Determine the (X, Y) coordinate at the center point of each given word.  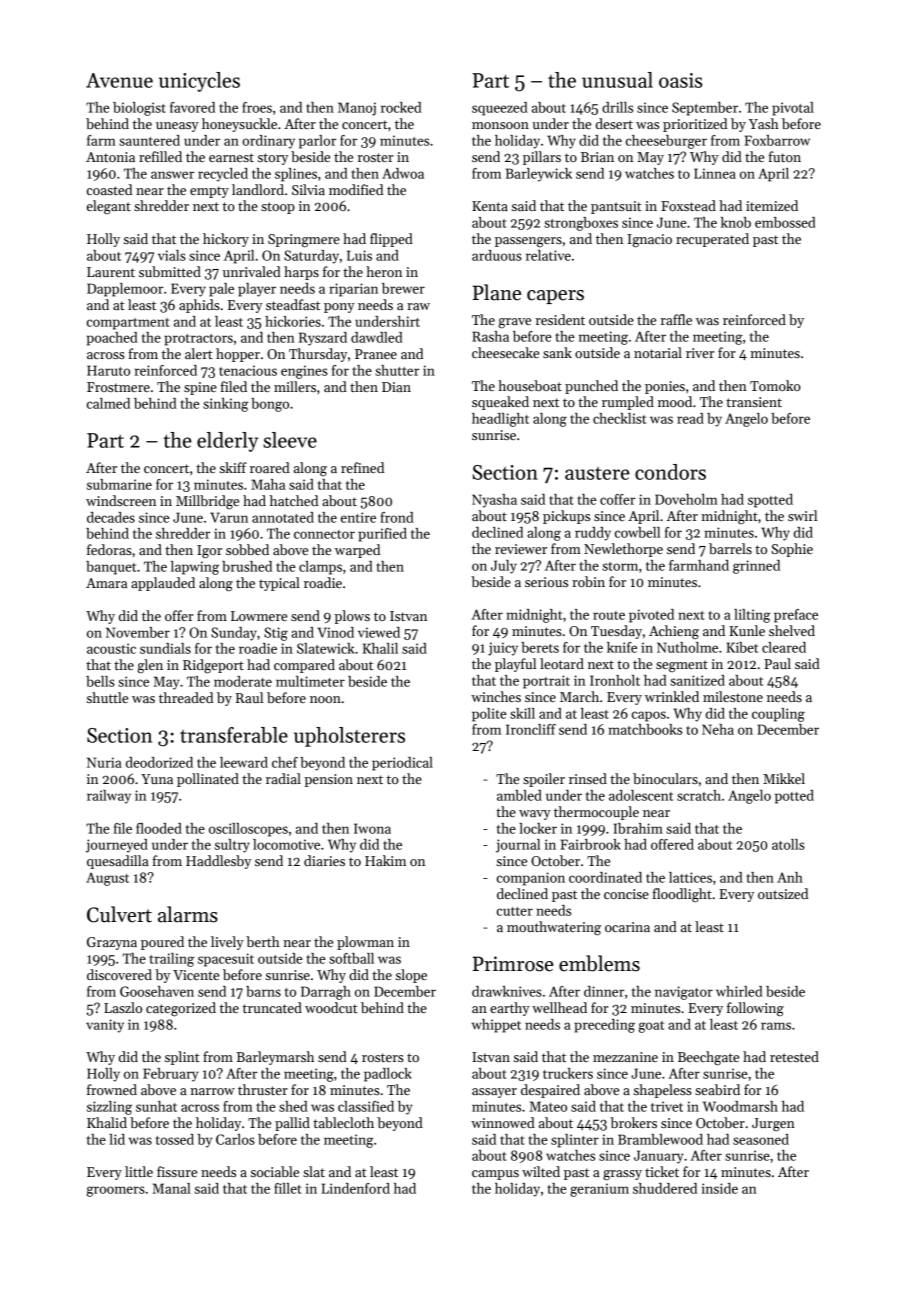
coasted (109, 189)
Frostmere (118, 387)
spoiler (544, 780)
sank (557, 352)
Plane (496, 292)
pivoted (651, 616)
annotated (283, 517)
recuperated (712, 240)
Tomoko (775, 385)
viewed (379, 632)
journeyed (117, 846)
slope (411, 976)
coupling (778, 715)
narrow (212, 1091)
